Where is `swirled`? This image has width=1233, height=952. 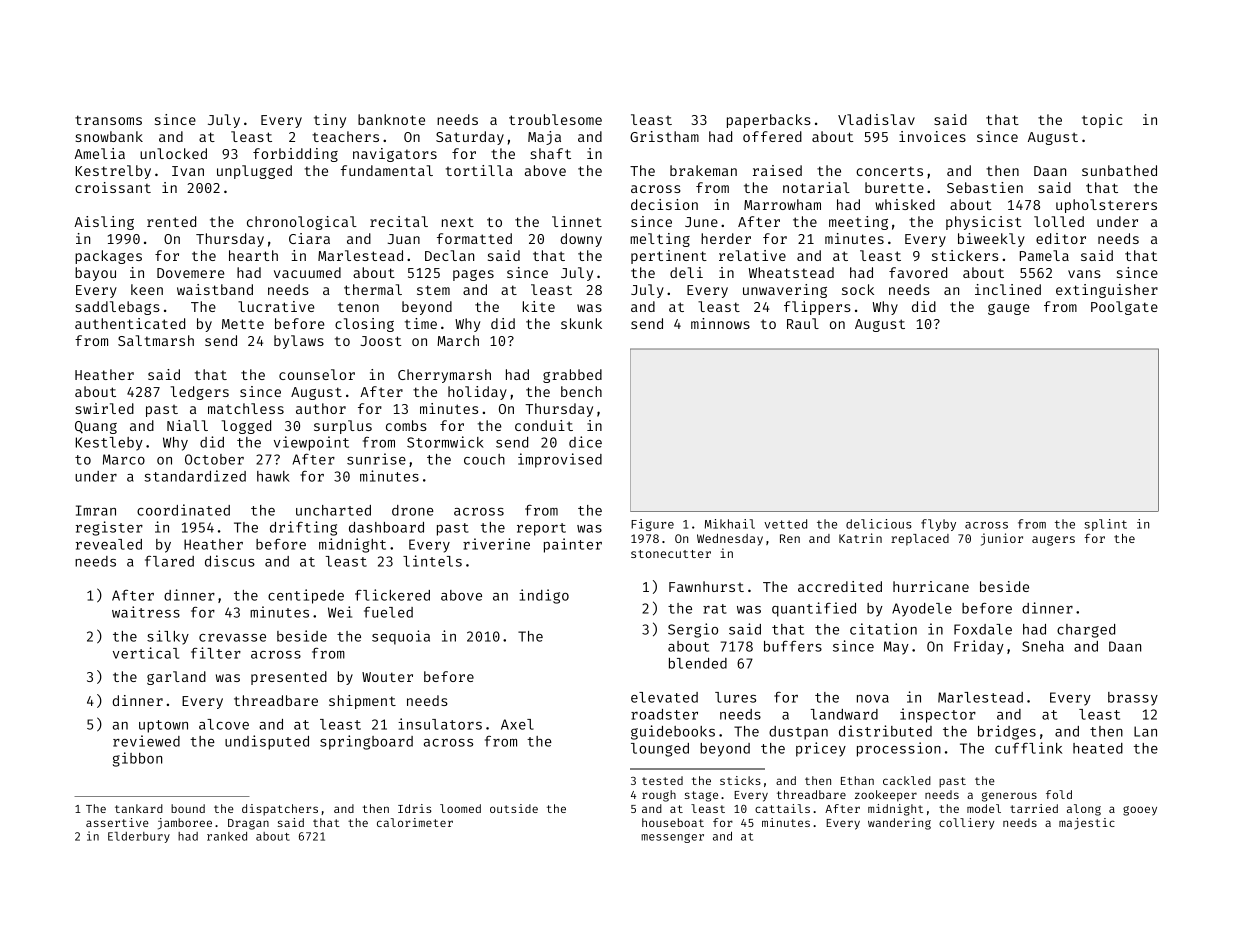 swirled is located at coordinates (104, 408).
